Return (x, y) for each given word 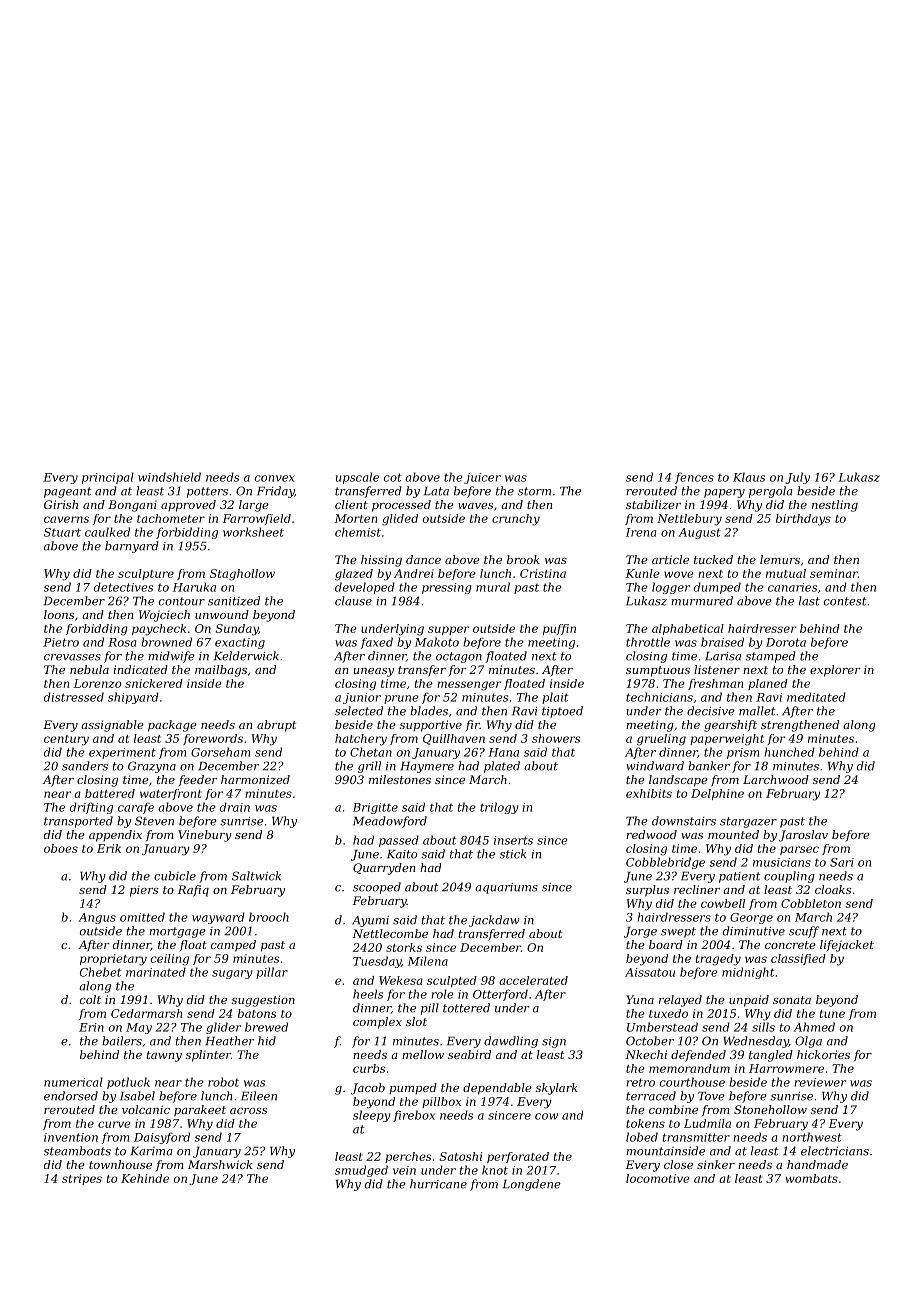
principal (108, 478)
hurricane (438, 1184)
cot (393, 477)
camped (233, 946)
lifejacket (847, 946)
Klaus (749, 477)
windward (655, 766)
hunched (790, 752)
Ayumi (370, 921)
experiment (122, 753)
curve (114, 1124)
